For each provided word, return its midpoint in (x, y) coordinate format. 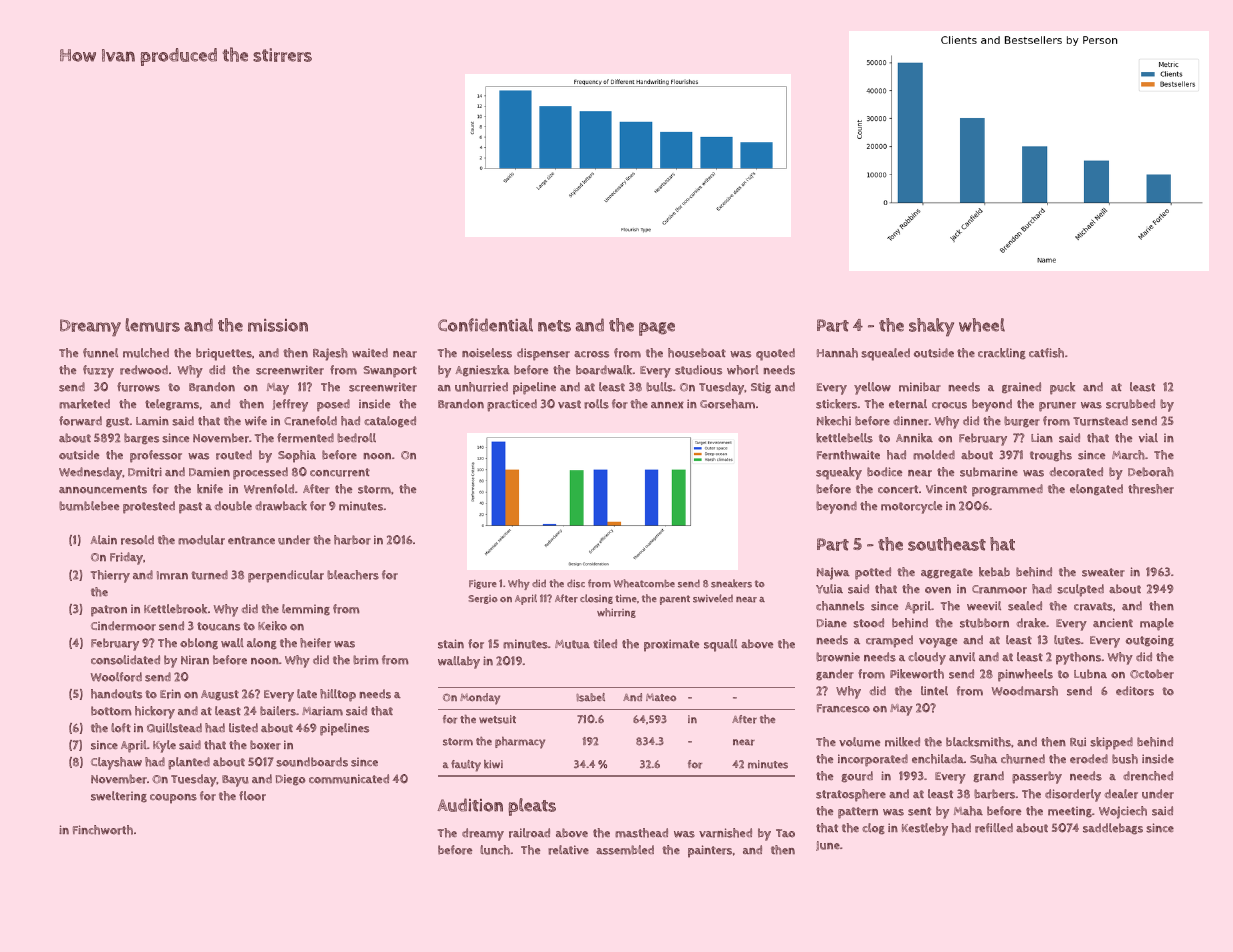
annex (667, 405)
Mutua (572, 644)
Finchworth (103, 830)
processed (260, 473)
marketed (84, 404)
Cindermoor (123, 626)
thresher (1151, 489)
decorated (1076, 472)
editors (1135, 691)
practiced (512, 405)
